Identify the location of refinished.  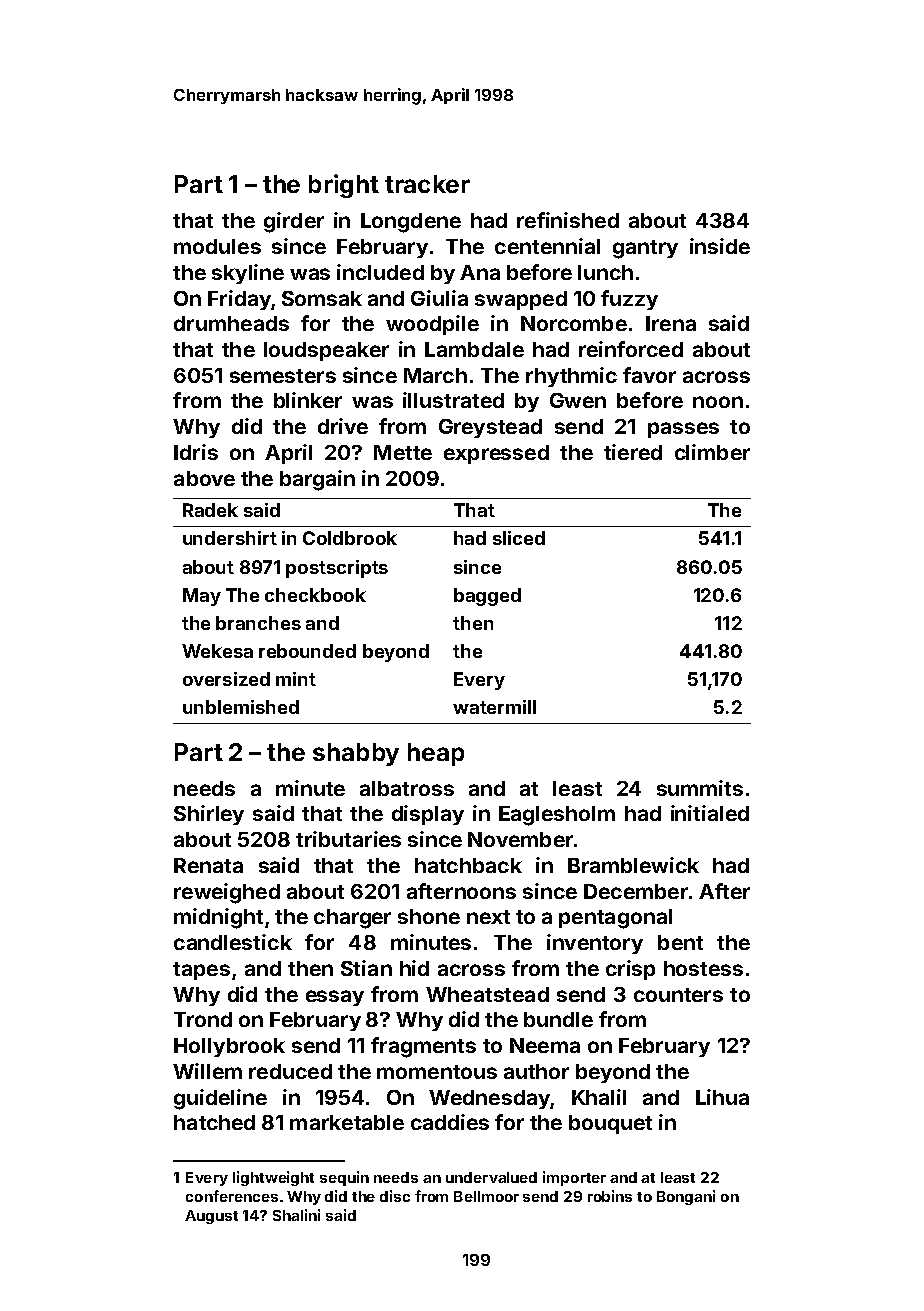
(568, 220).
